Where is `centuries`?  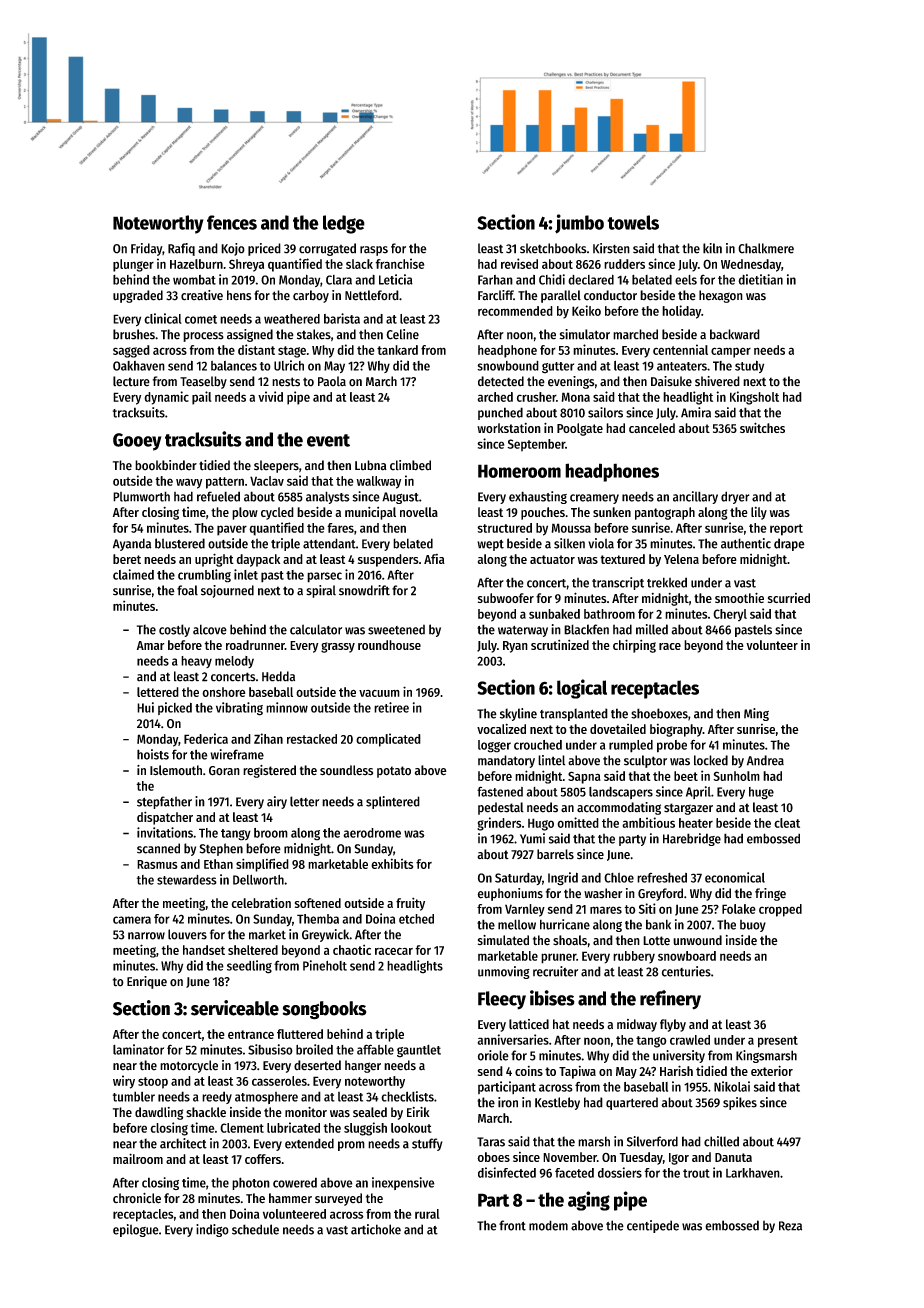
centuries is located at coordinates (686, 971).
